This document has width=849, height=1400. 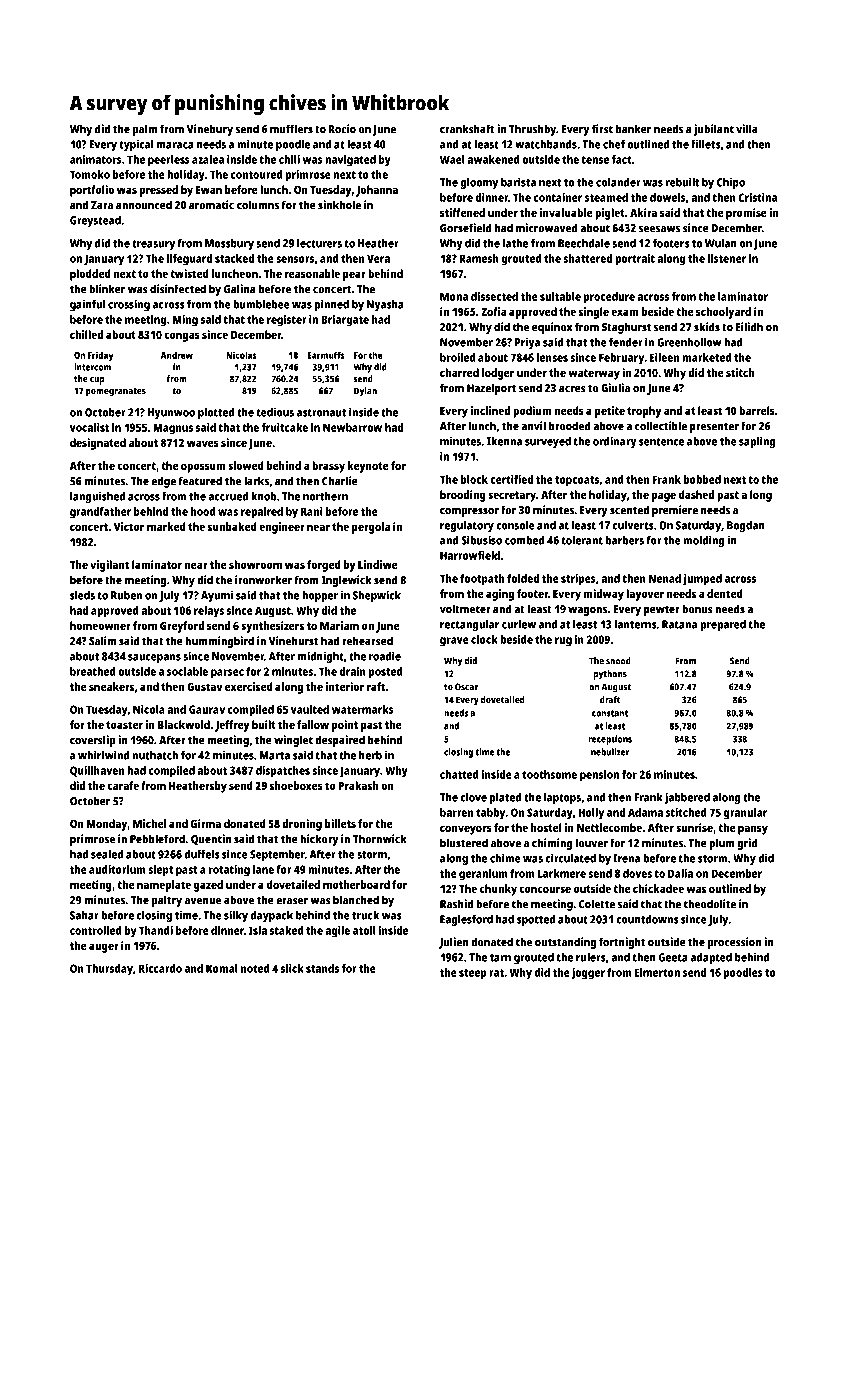 I want to click on exercised, so click(x=249, y=686).
